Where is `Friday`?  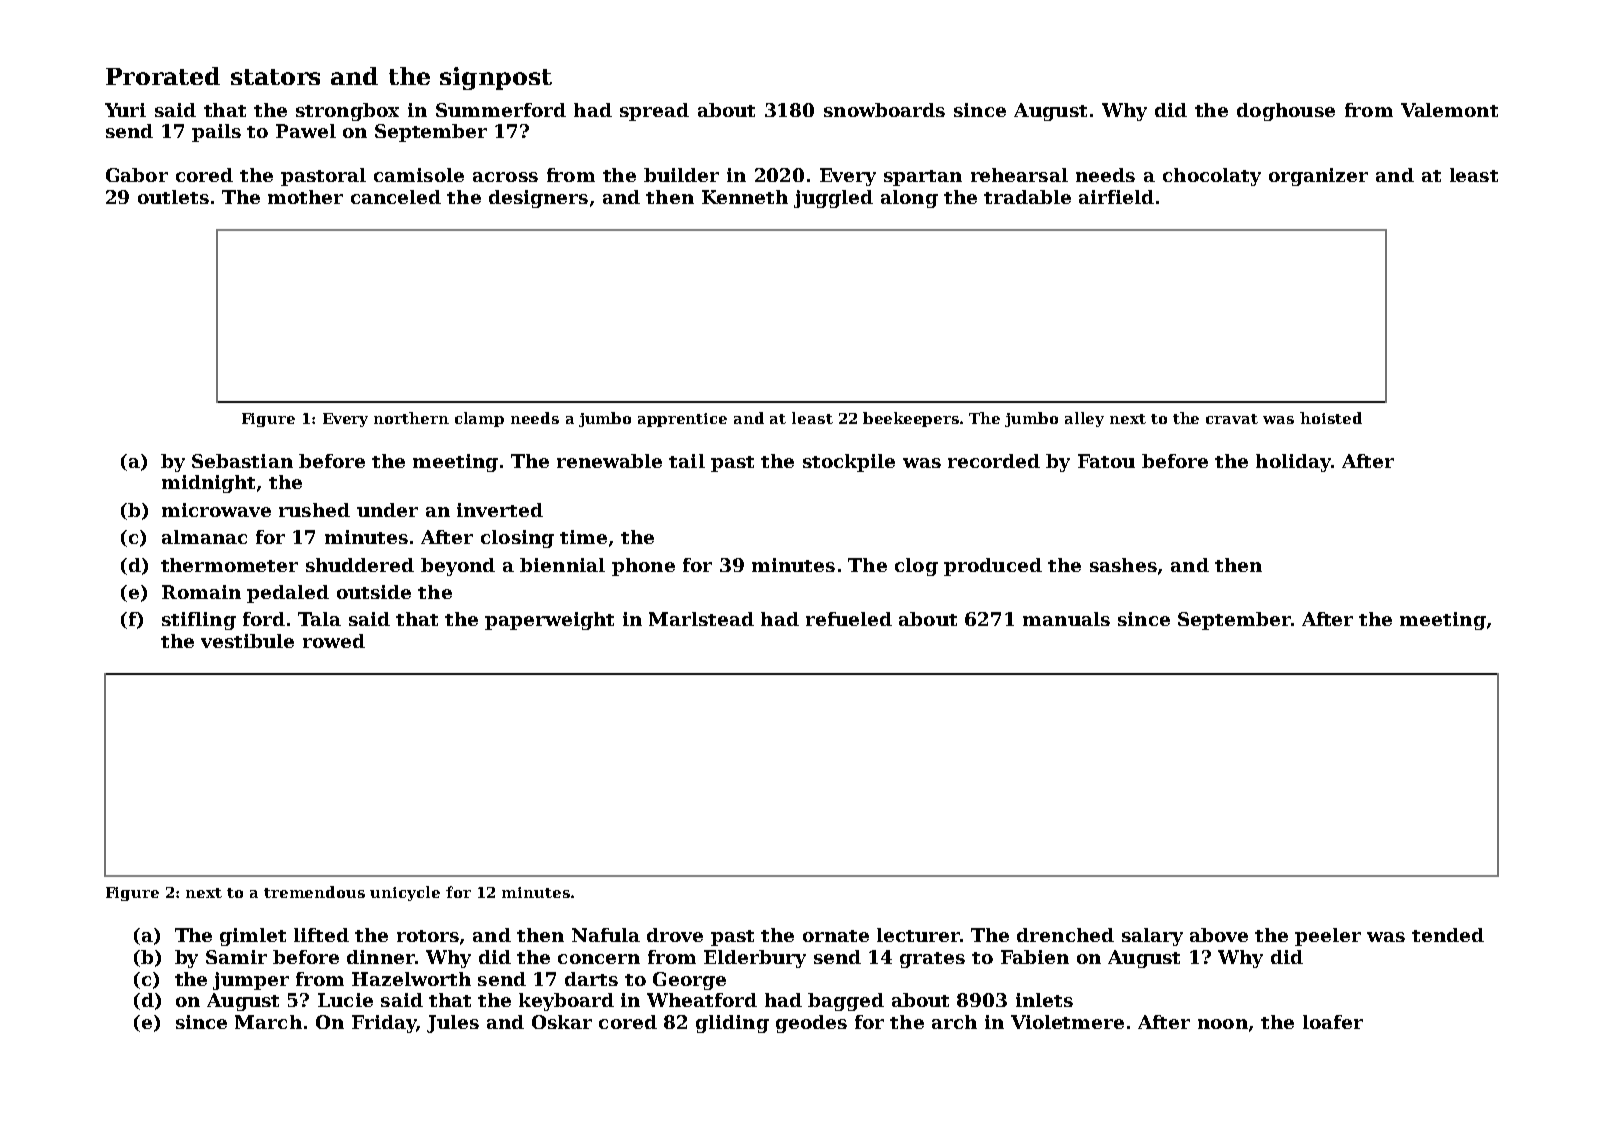 Friday is located at coordinates (384, 1024).
